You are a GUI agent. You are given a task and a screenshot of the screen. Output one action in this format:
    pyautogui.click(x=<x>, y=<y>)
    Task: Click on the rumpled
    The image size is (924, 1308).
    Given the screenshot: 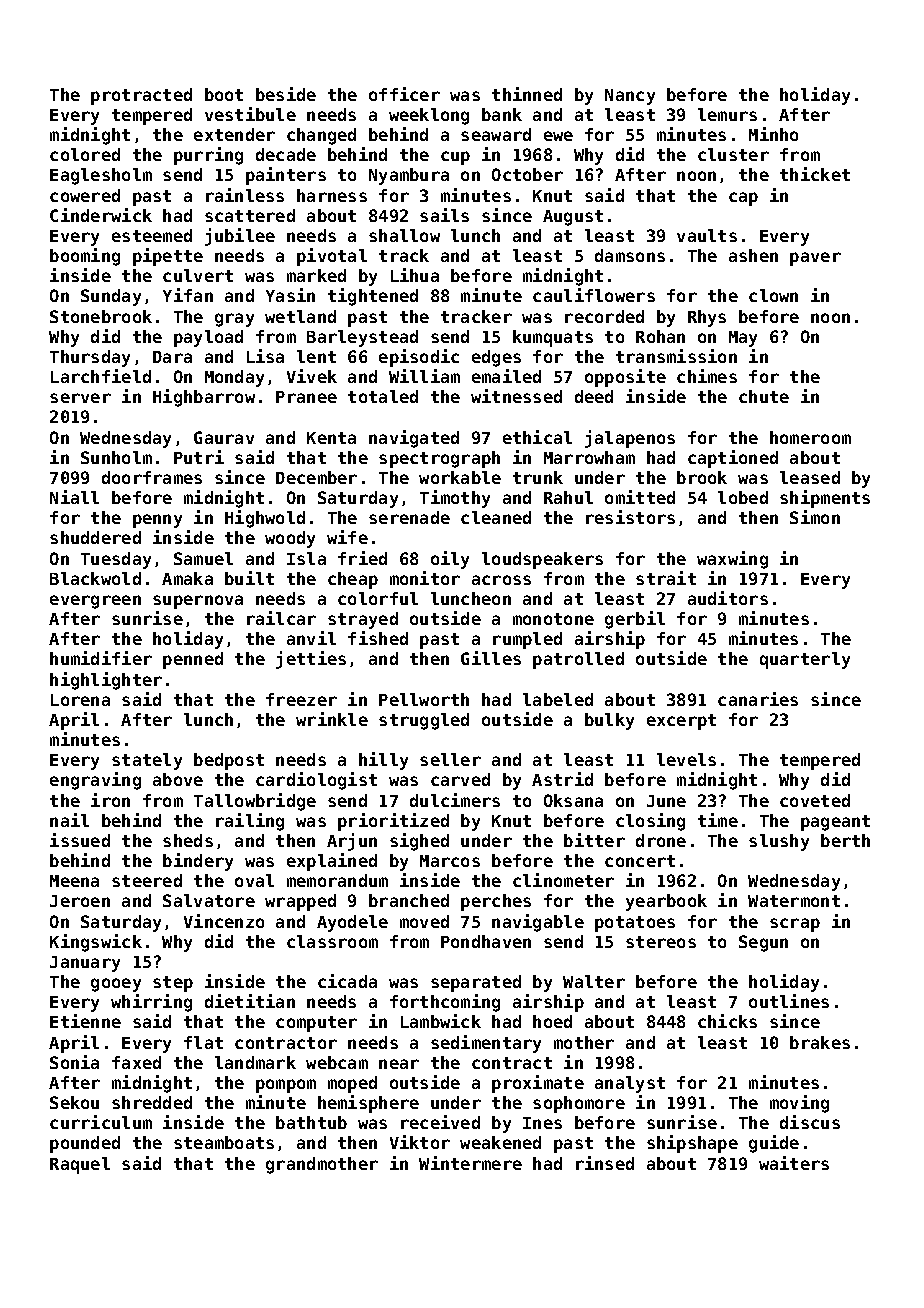 What is the action you would take?
    pyautogui.click(x=527, y=640)
